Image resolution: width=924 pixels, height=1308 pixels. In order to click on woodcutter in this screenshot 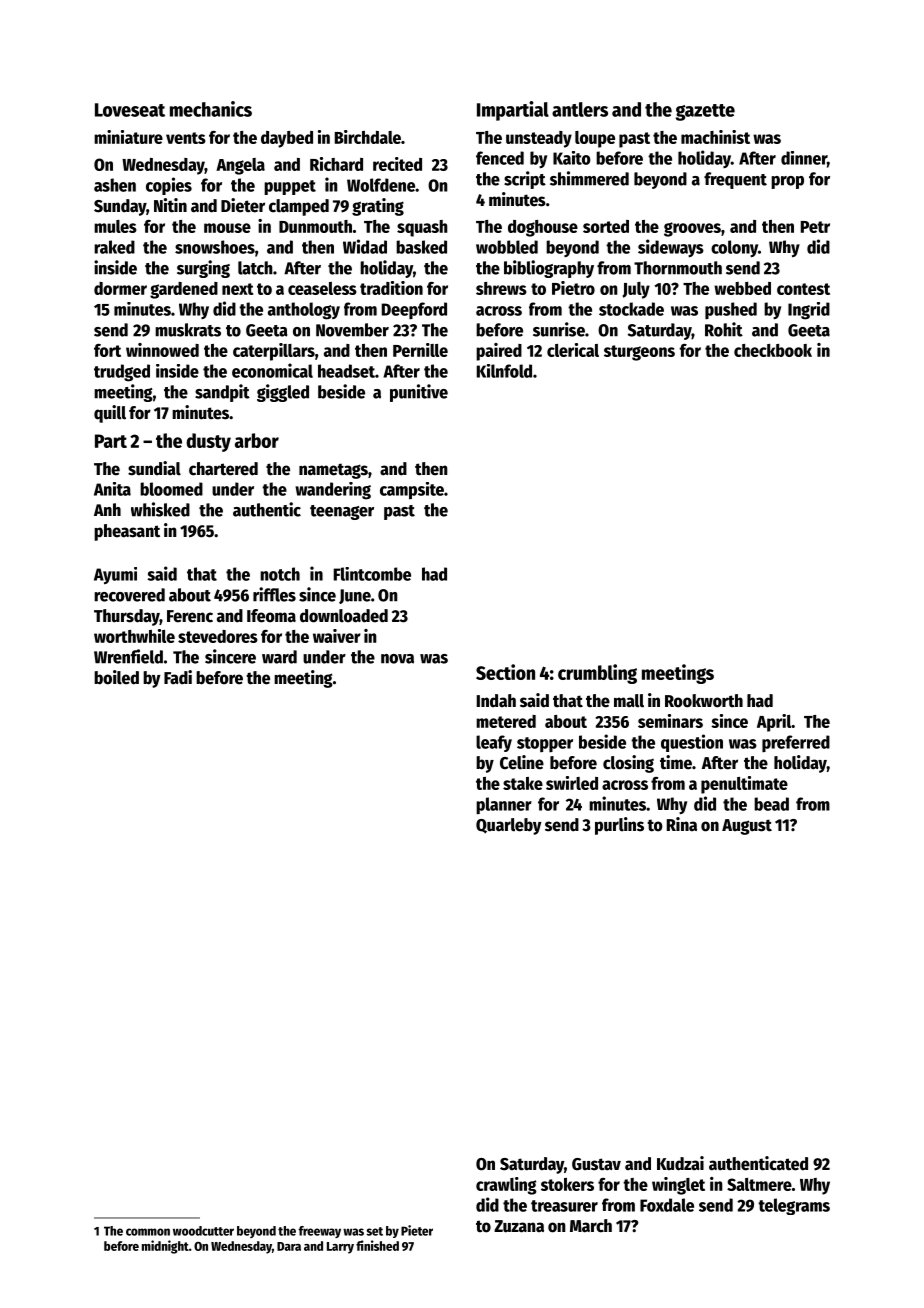, I will do `click(203, 1231)`.
